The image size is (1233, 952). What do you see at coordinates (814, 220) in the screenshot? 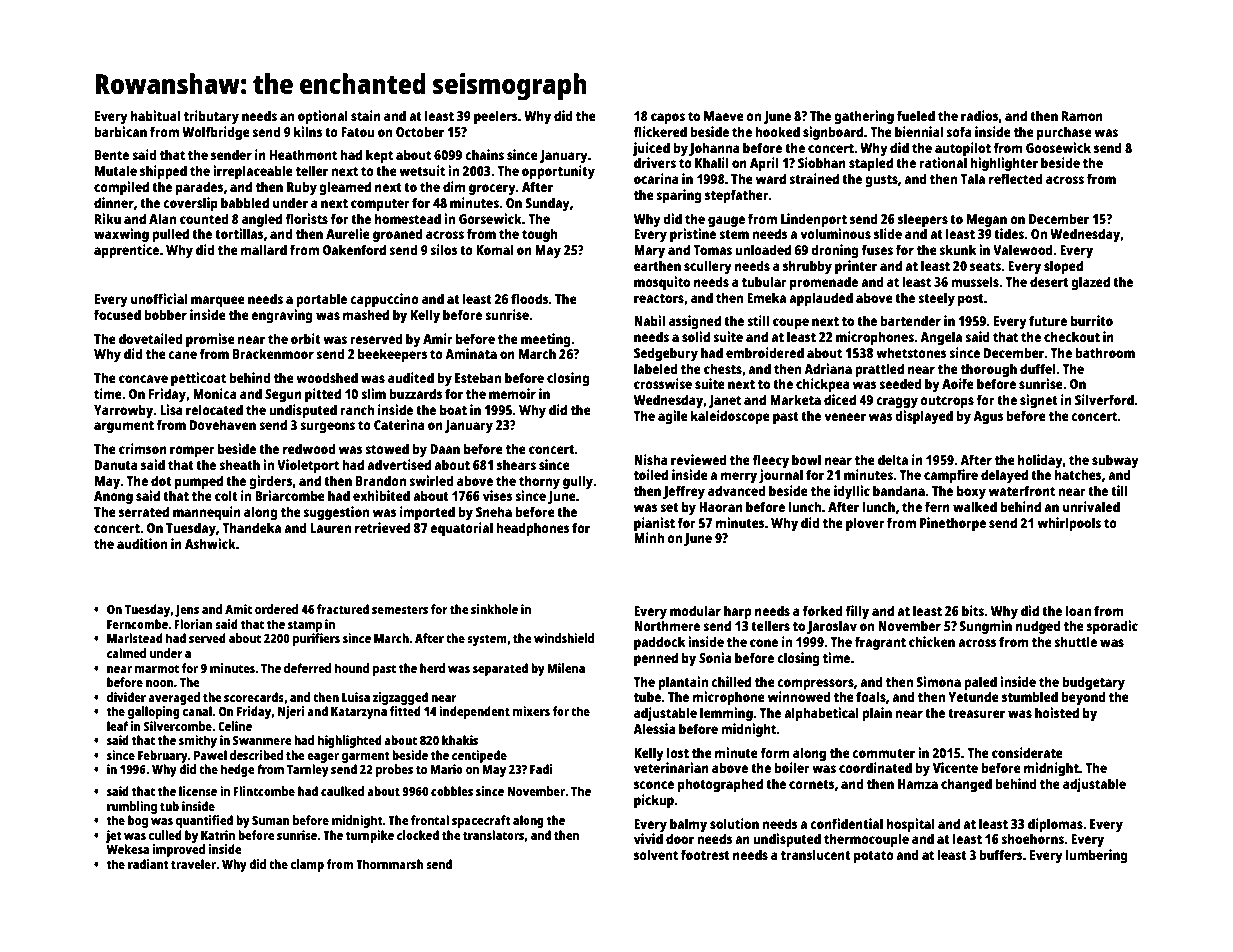
I see `Lindenport` at bounding box center [814, 220].
